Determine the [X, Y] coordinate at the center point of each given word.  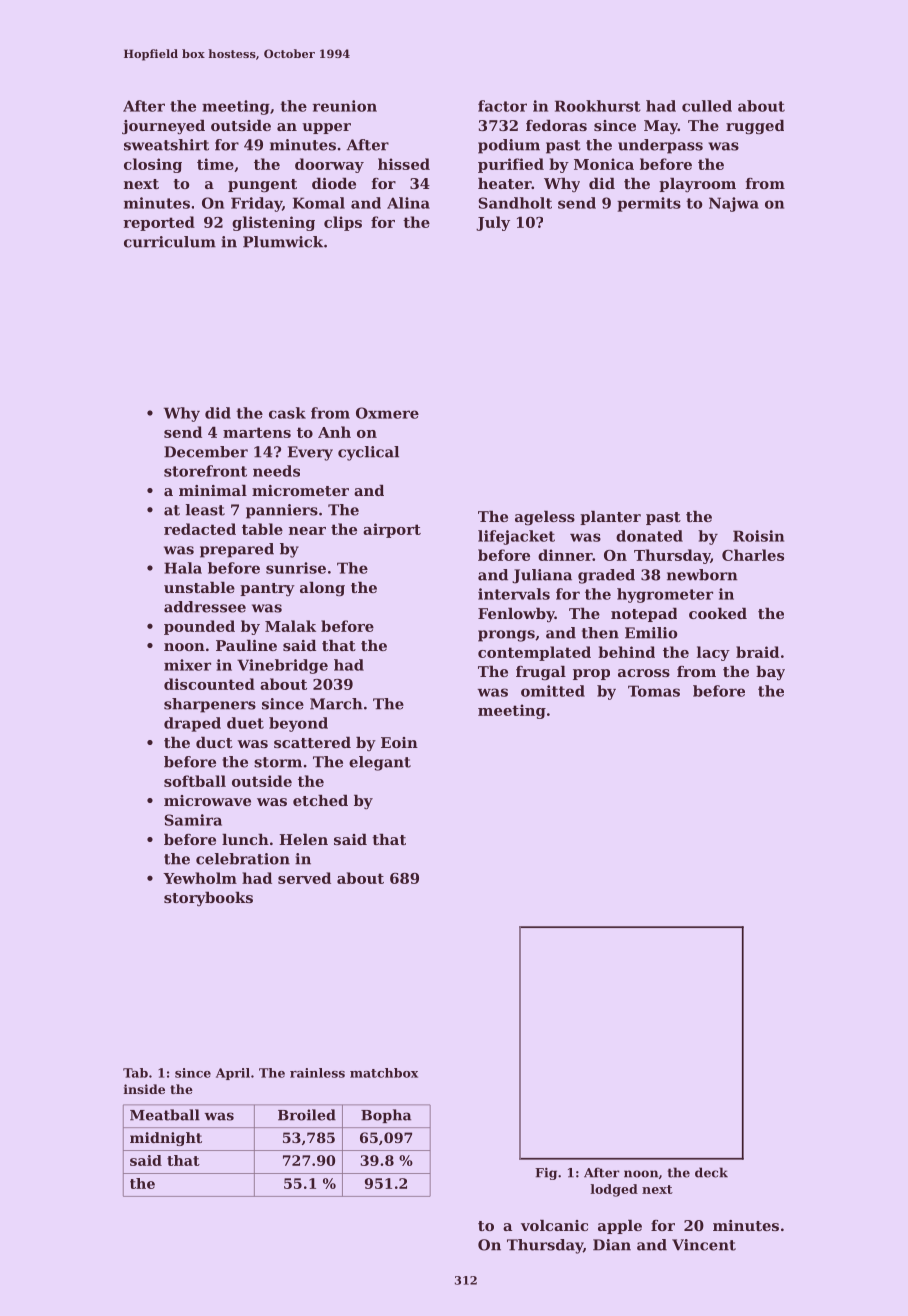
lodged [614, 1190]
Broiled [307, 1115]
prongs [506, 636]
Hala [183, 568]
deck [711, 1172]
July [493, 223]
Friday [256, 204]
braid [757, 652]
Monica [604, 164]
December [206, 452]
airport [392, 530]
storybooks [208, 899]
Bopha [386, 1116]
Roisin [758, 536]
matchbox [384, 1073]
